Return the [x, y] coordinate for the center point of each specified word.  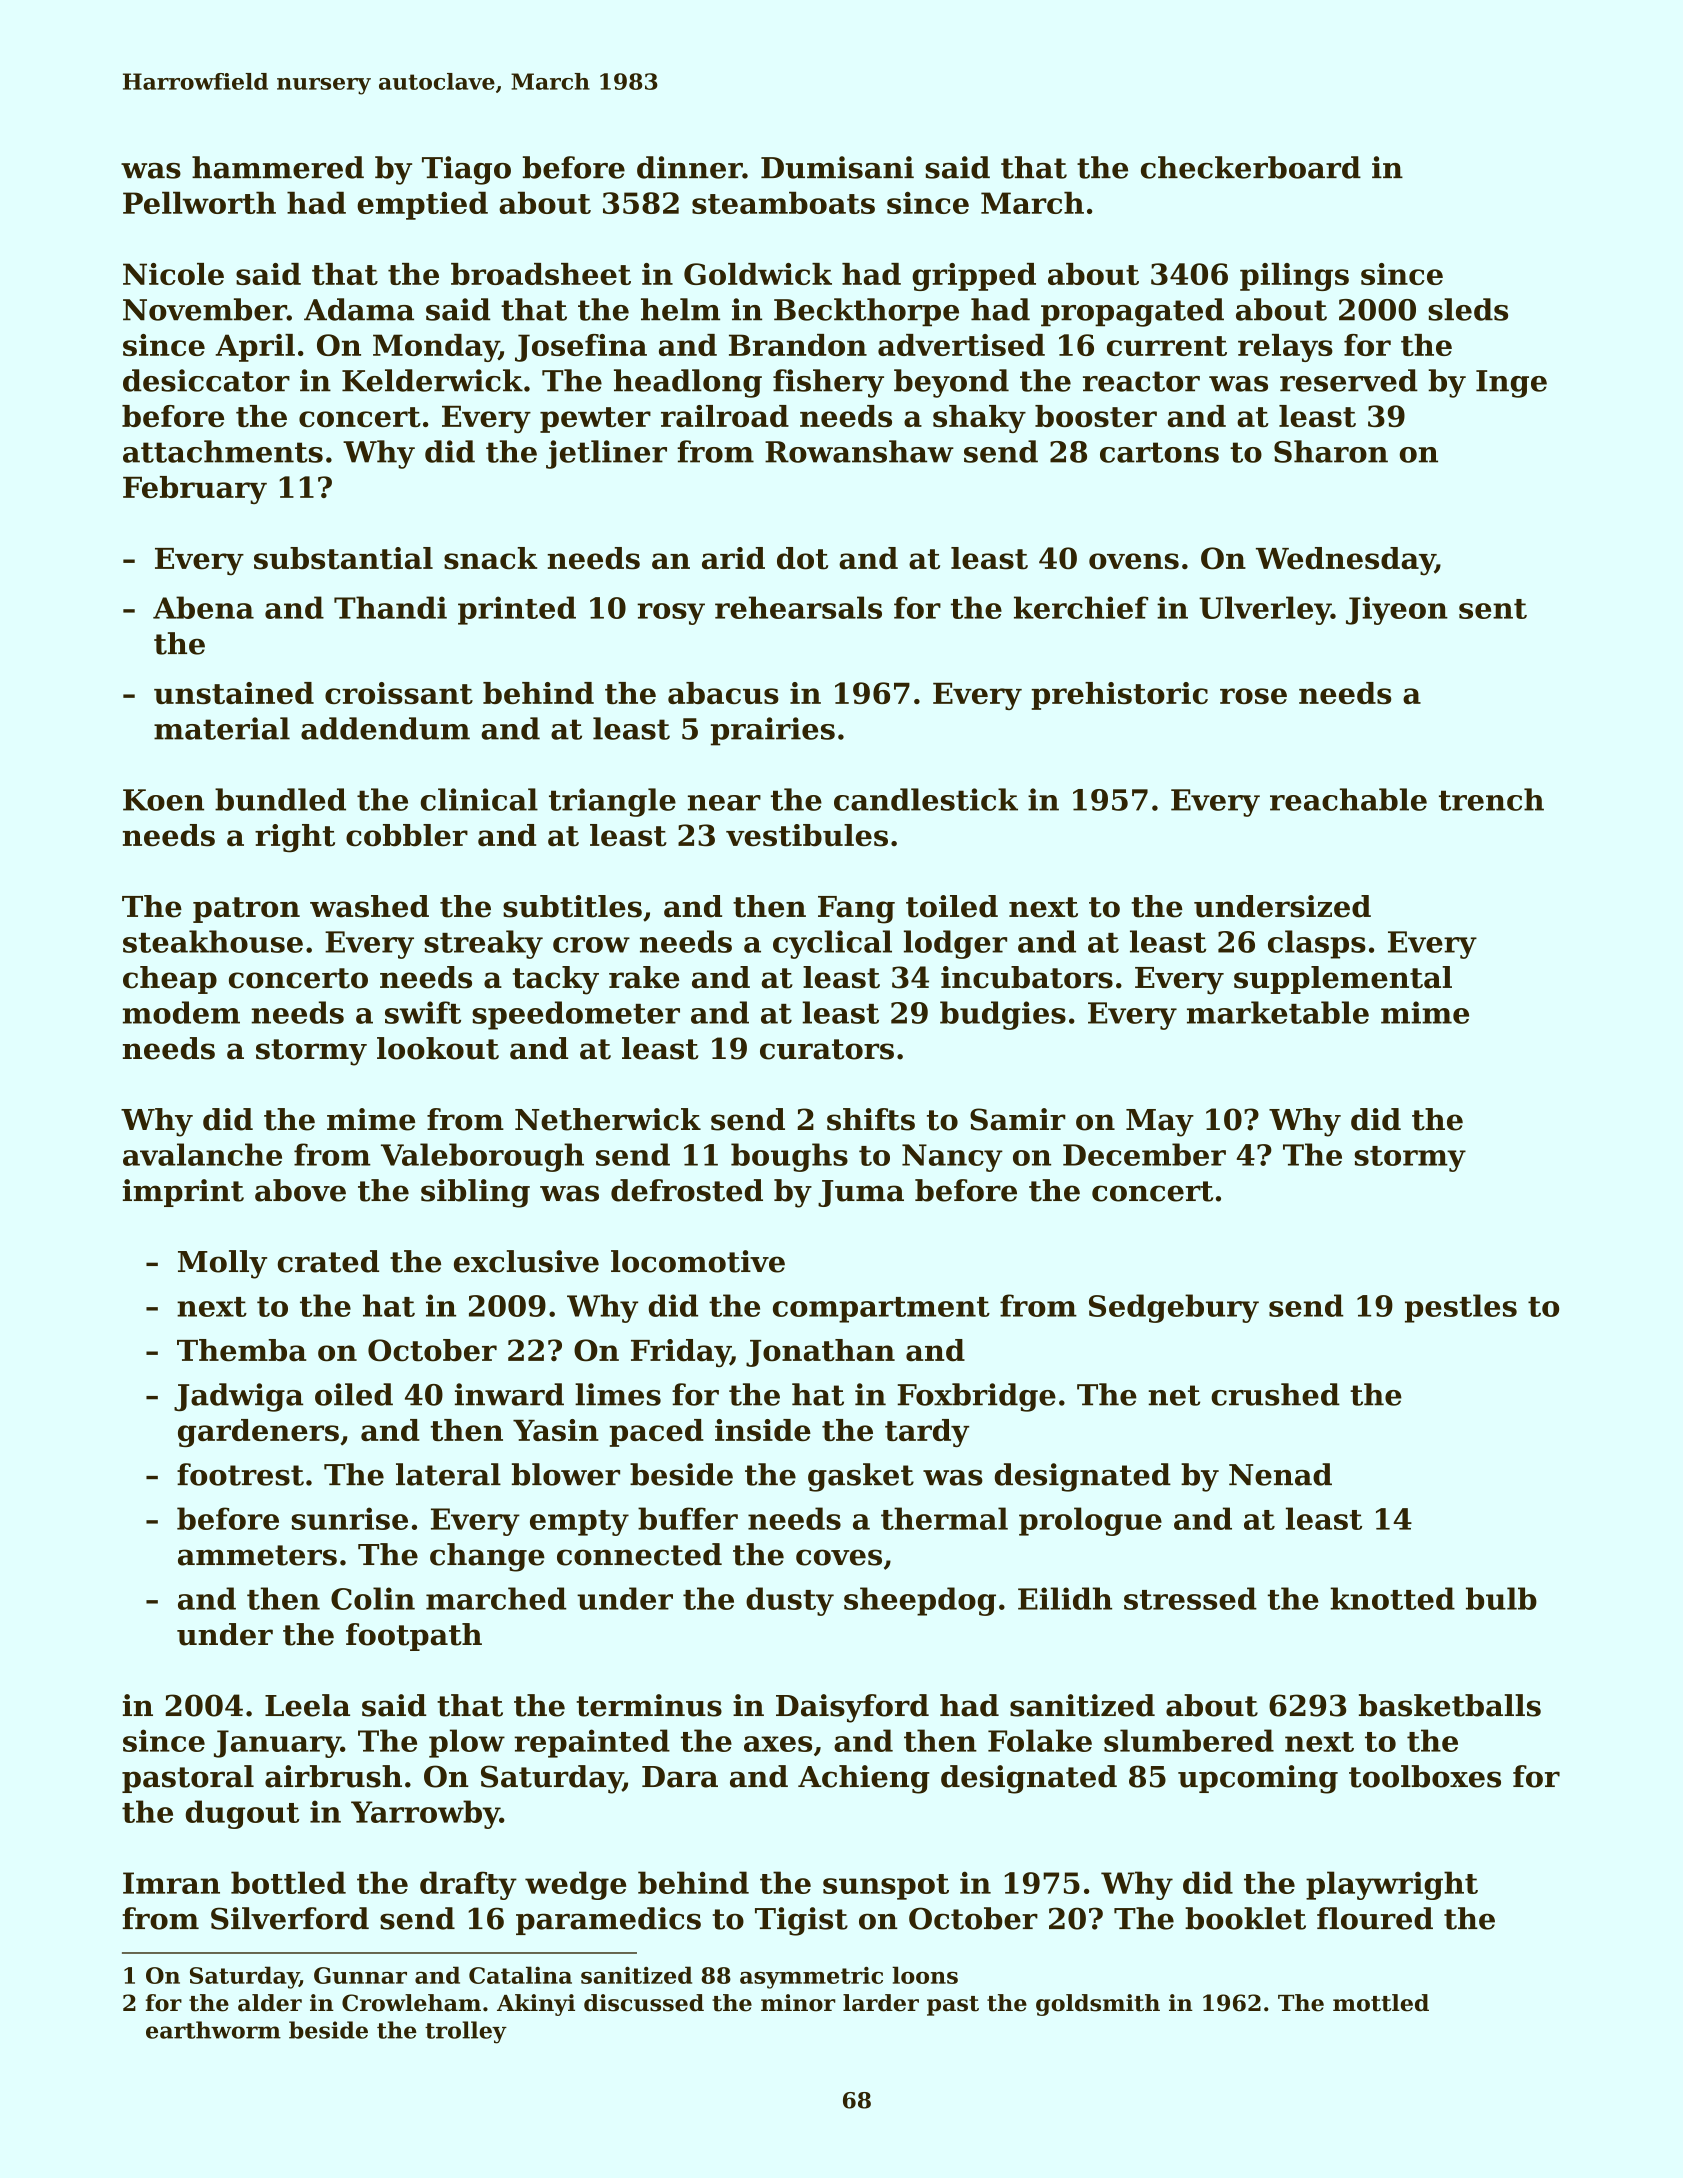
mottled [1381, 2003]
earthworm [213, 2030]
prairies [773, 731]
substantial [343, 558]
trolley [466, 2032]
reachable [1348, 799]
